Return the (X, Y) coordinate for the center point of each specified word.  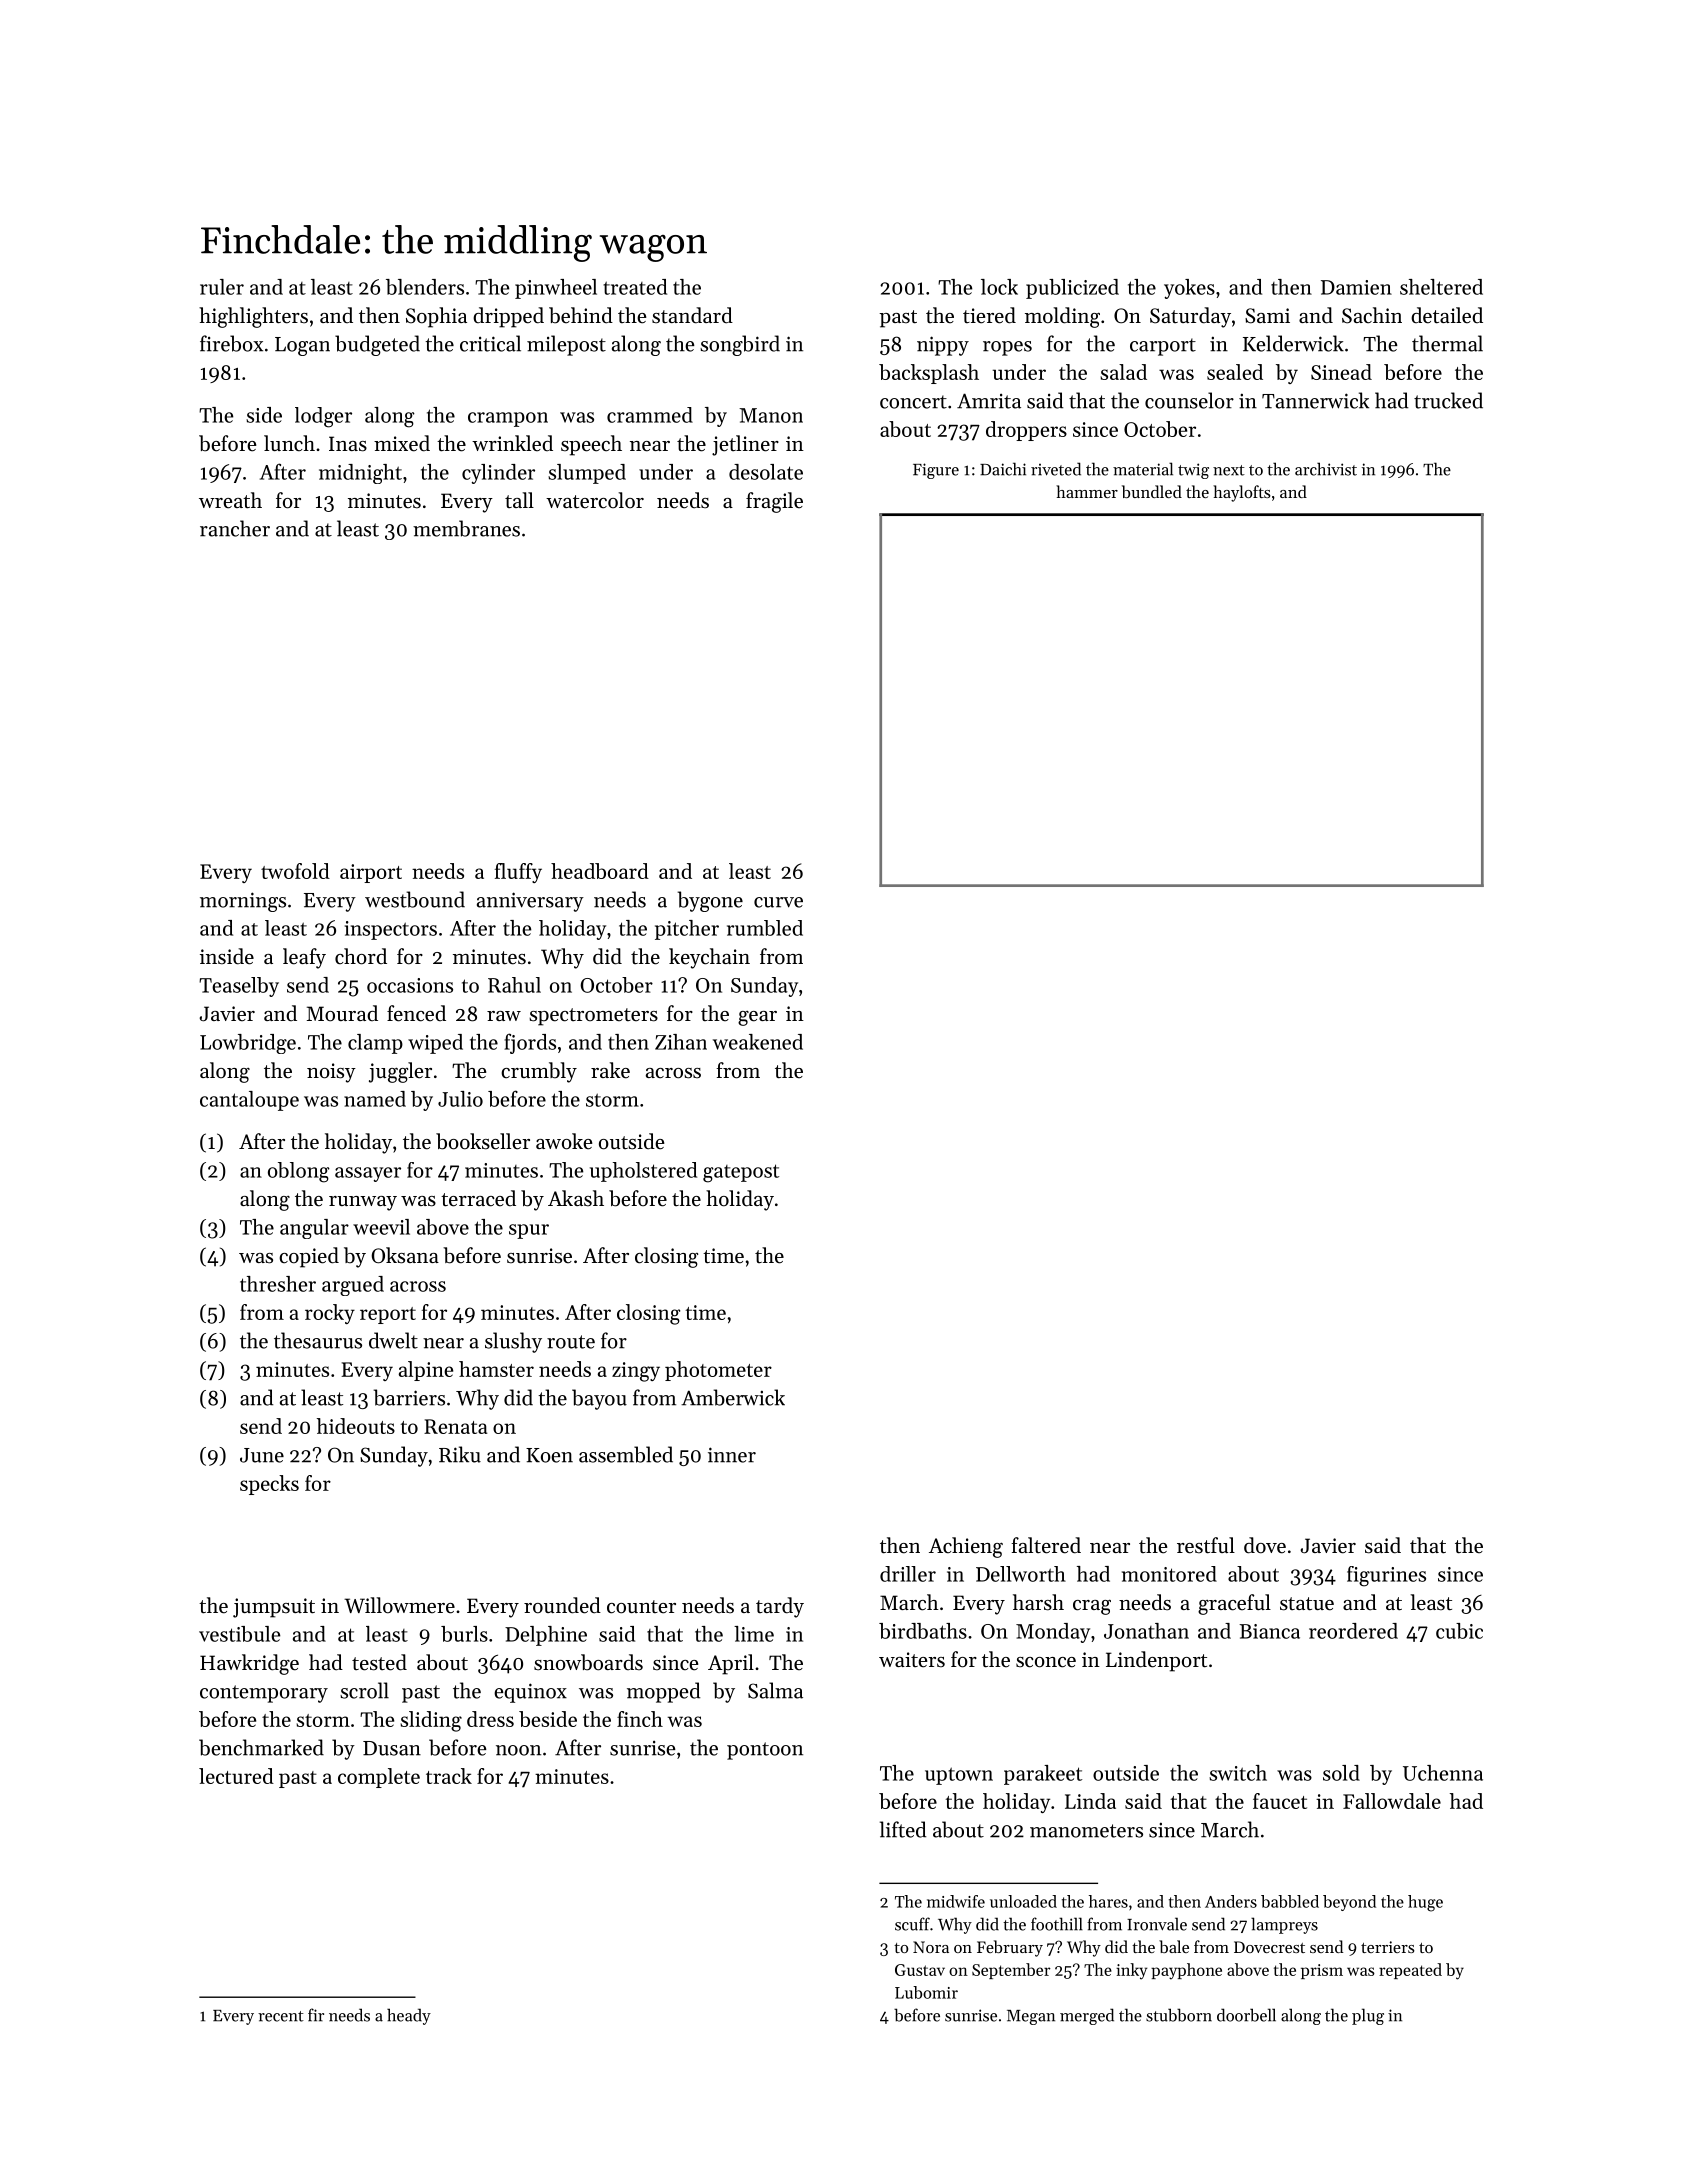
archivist (1326, 469)
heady (409, 2016)
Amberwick (733, 1397)
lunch (289, 443)
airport (371, 873)
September (1011, 1971)
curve (778, 902)
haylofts (1242, 493)
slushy (513, 1342)
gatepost (741, 1173)
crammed (650, 415)
